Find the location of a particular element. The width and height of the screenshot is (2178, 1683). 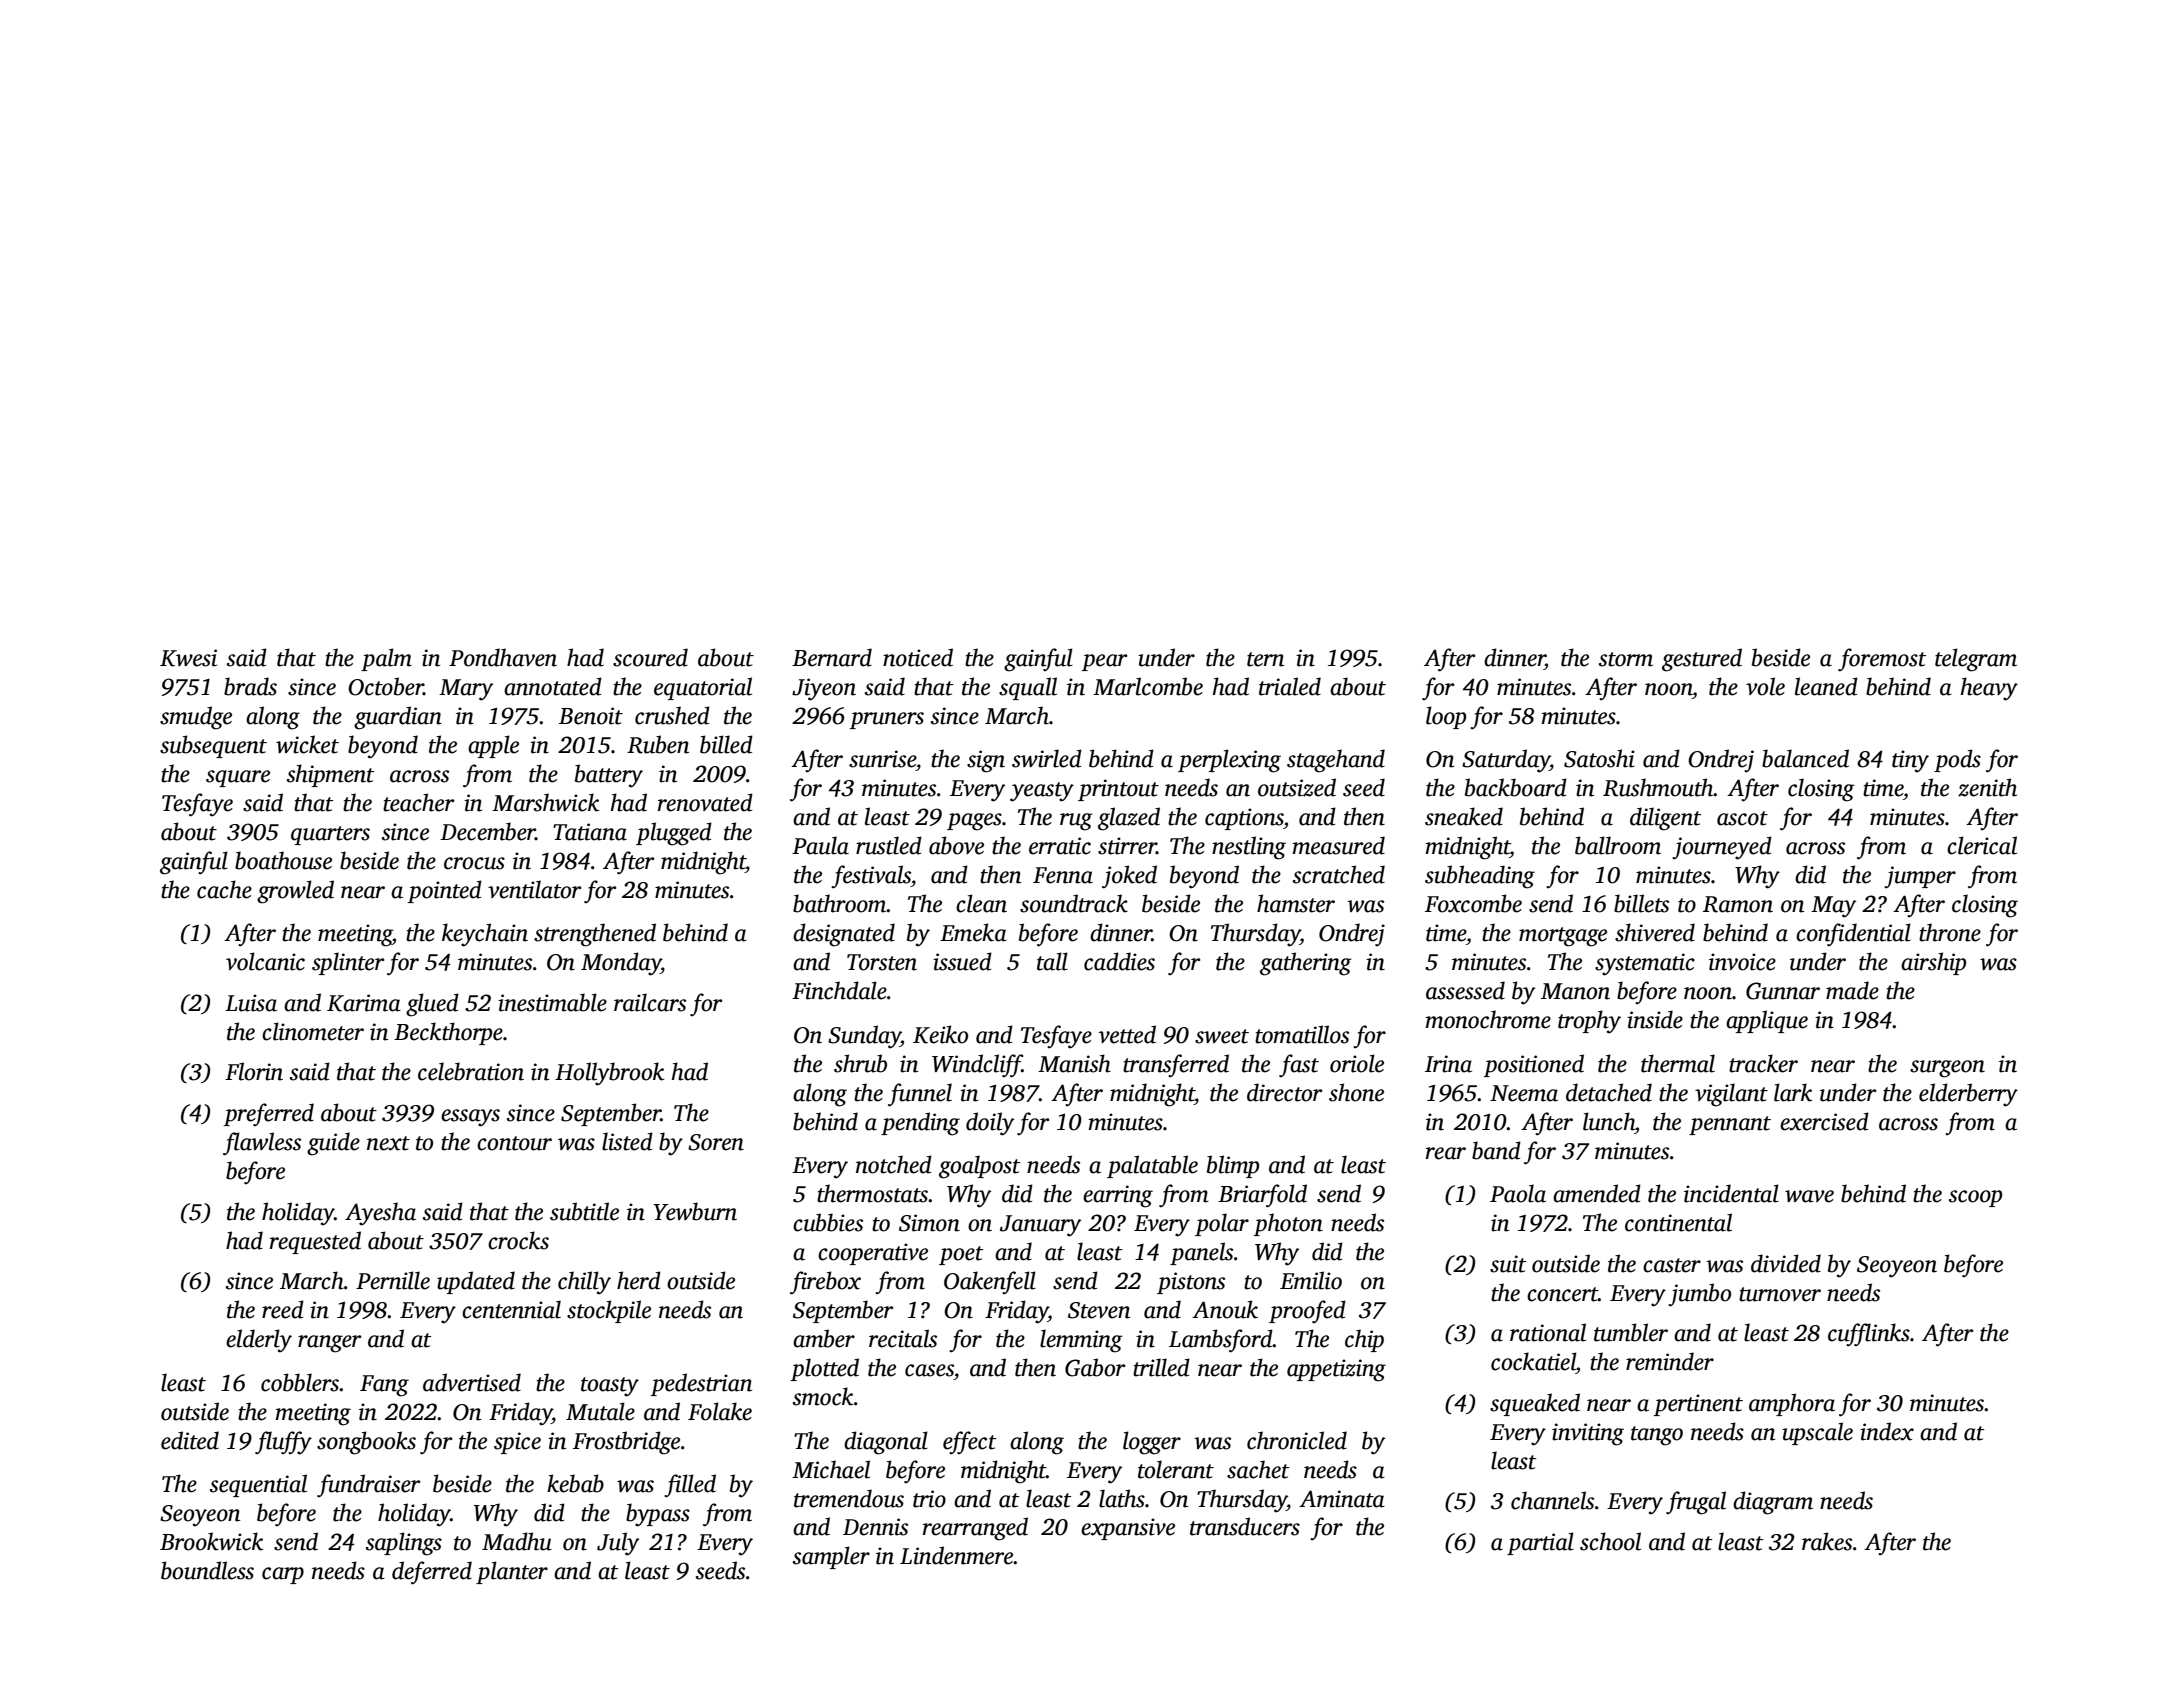

Oakenfell is located at coordinates (990, 1282).
